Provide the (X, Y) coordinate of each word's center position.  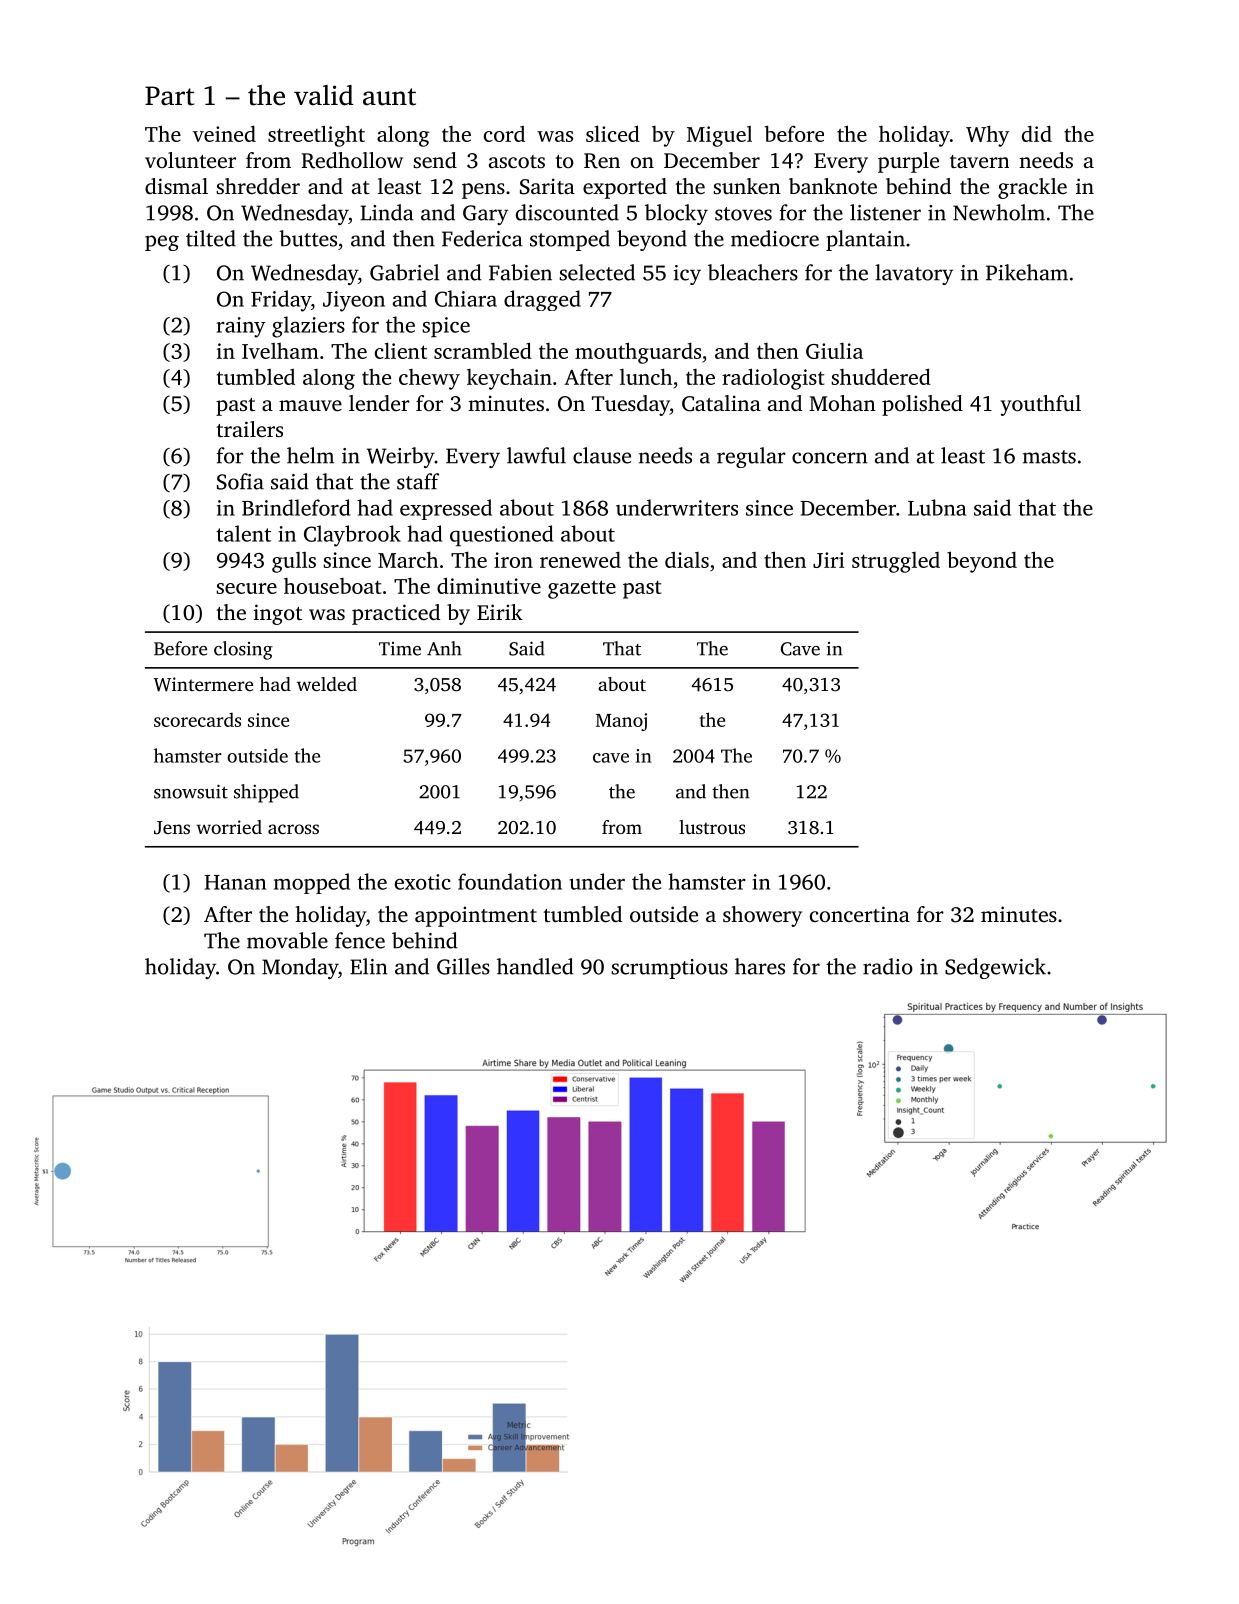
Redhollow (352, 160)
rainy (241, 327)
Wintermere (203, 684)
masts (1049, 457)
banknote (833, 186)
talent (243, 533)
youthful (1040, 405)
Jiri (829, 560)
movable (287, 940)
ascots (517, 161)
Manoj (621, 722)
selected (597, 272)
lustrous (712, 827)
